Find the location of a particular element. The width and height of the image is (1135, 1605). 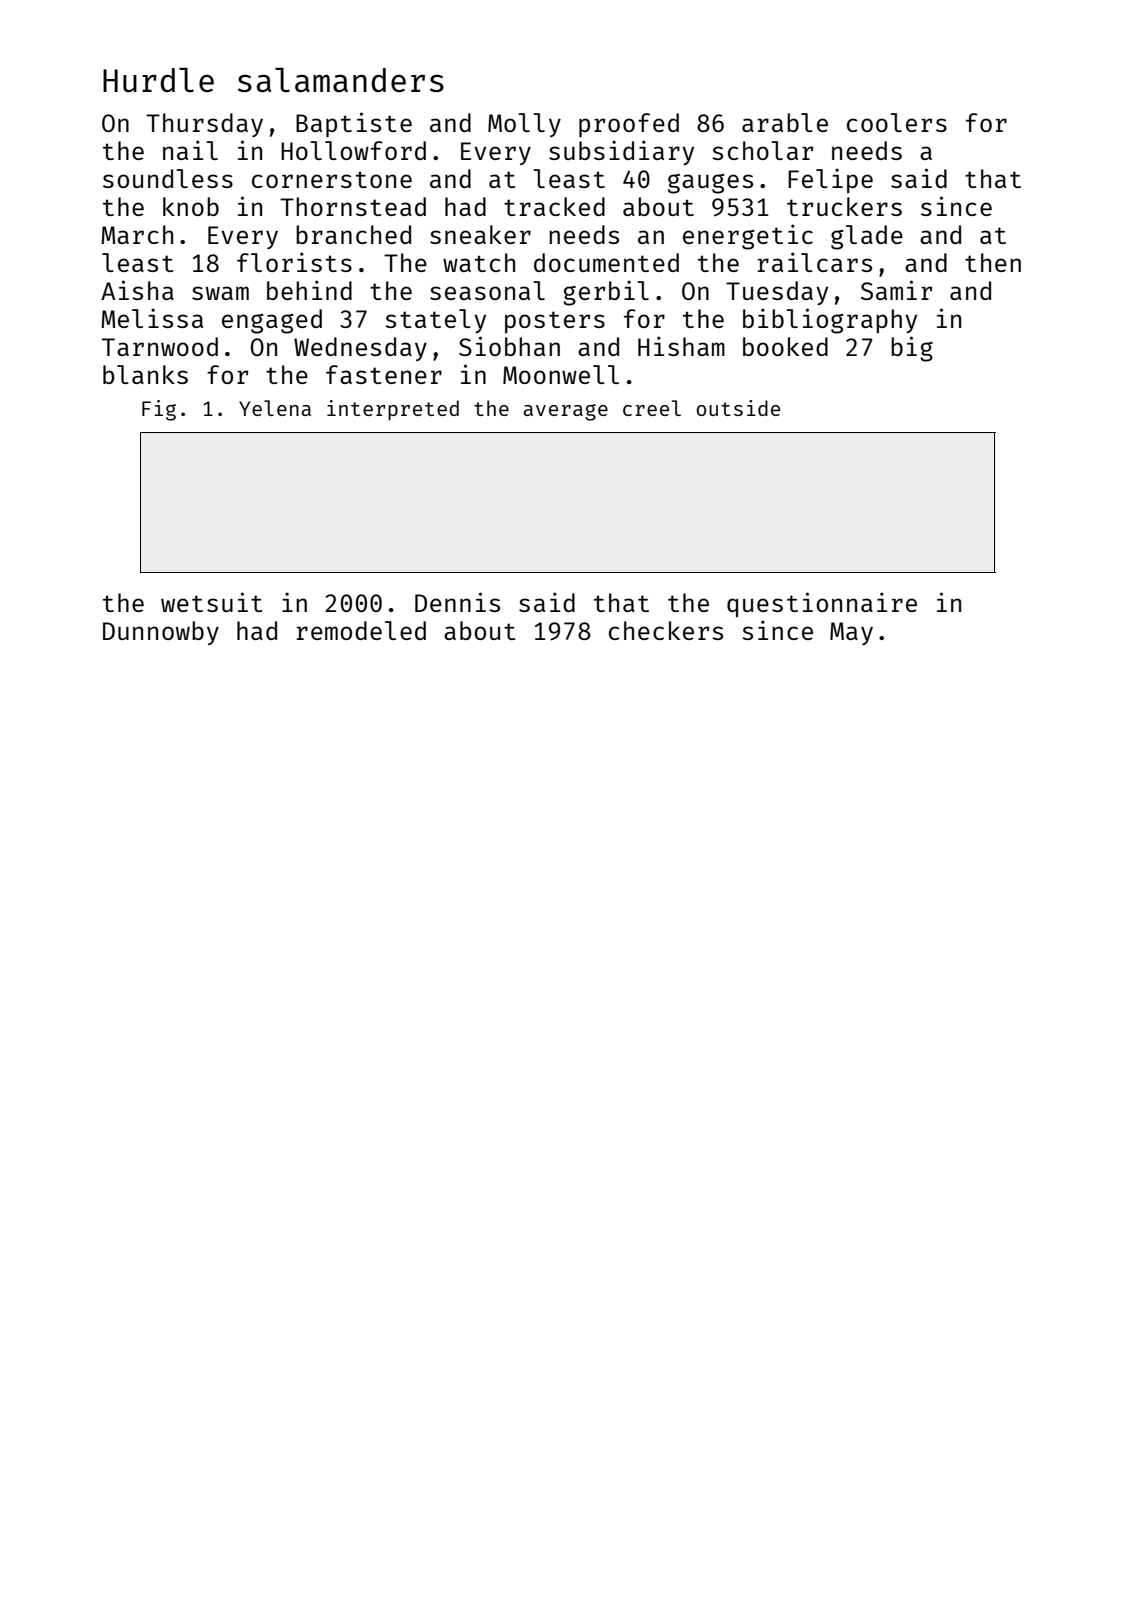

May is located at coordinates (851, 633).
